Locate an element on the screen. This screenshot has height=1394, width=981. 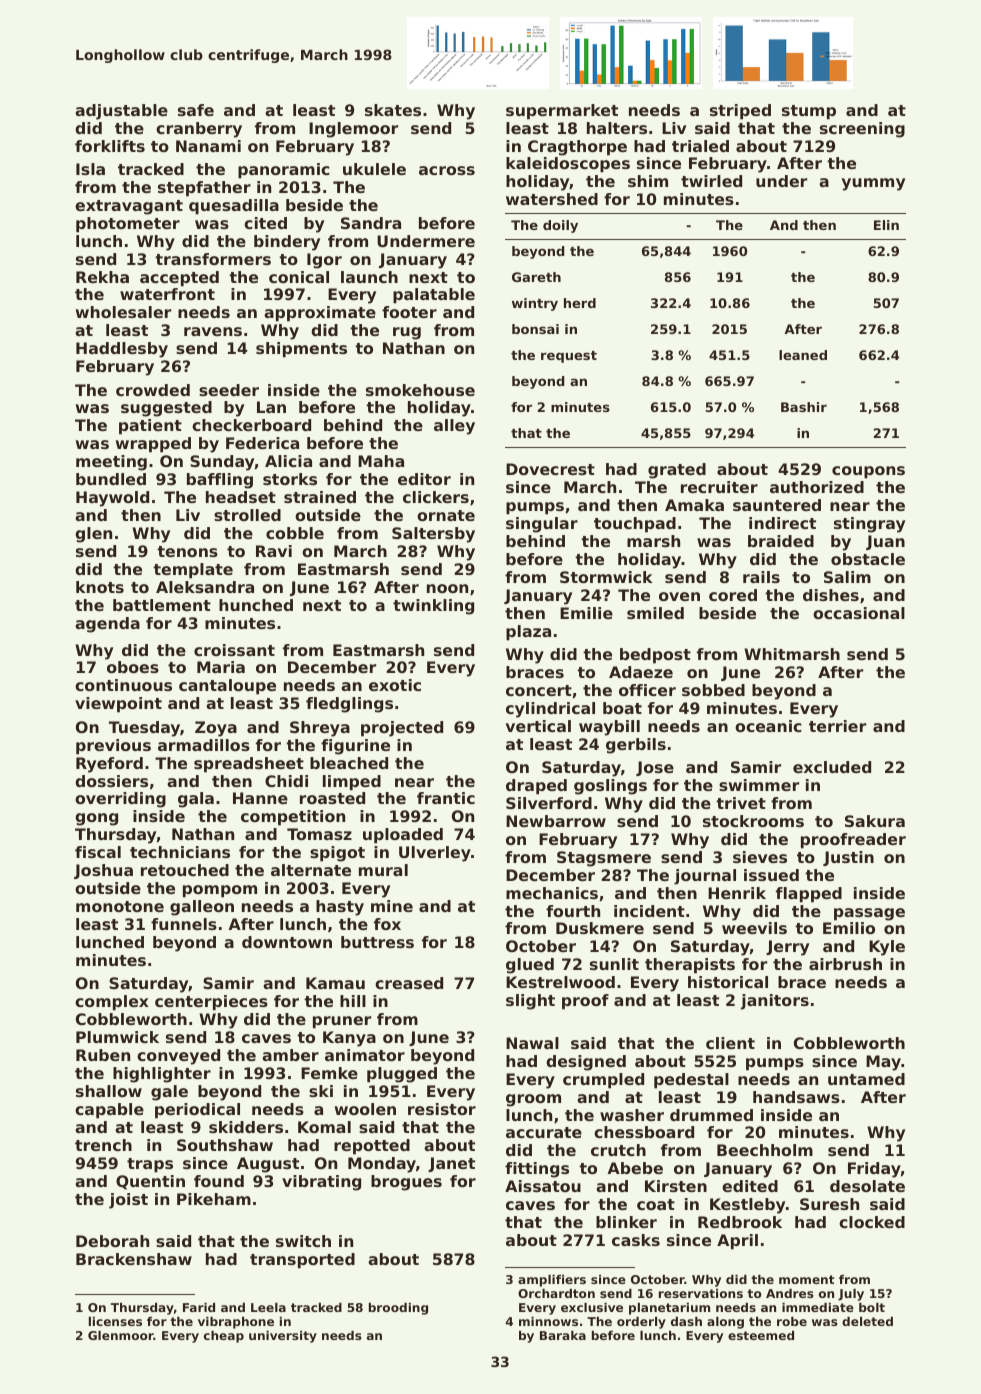
mechanics is located at coordinates (552, 893).
